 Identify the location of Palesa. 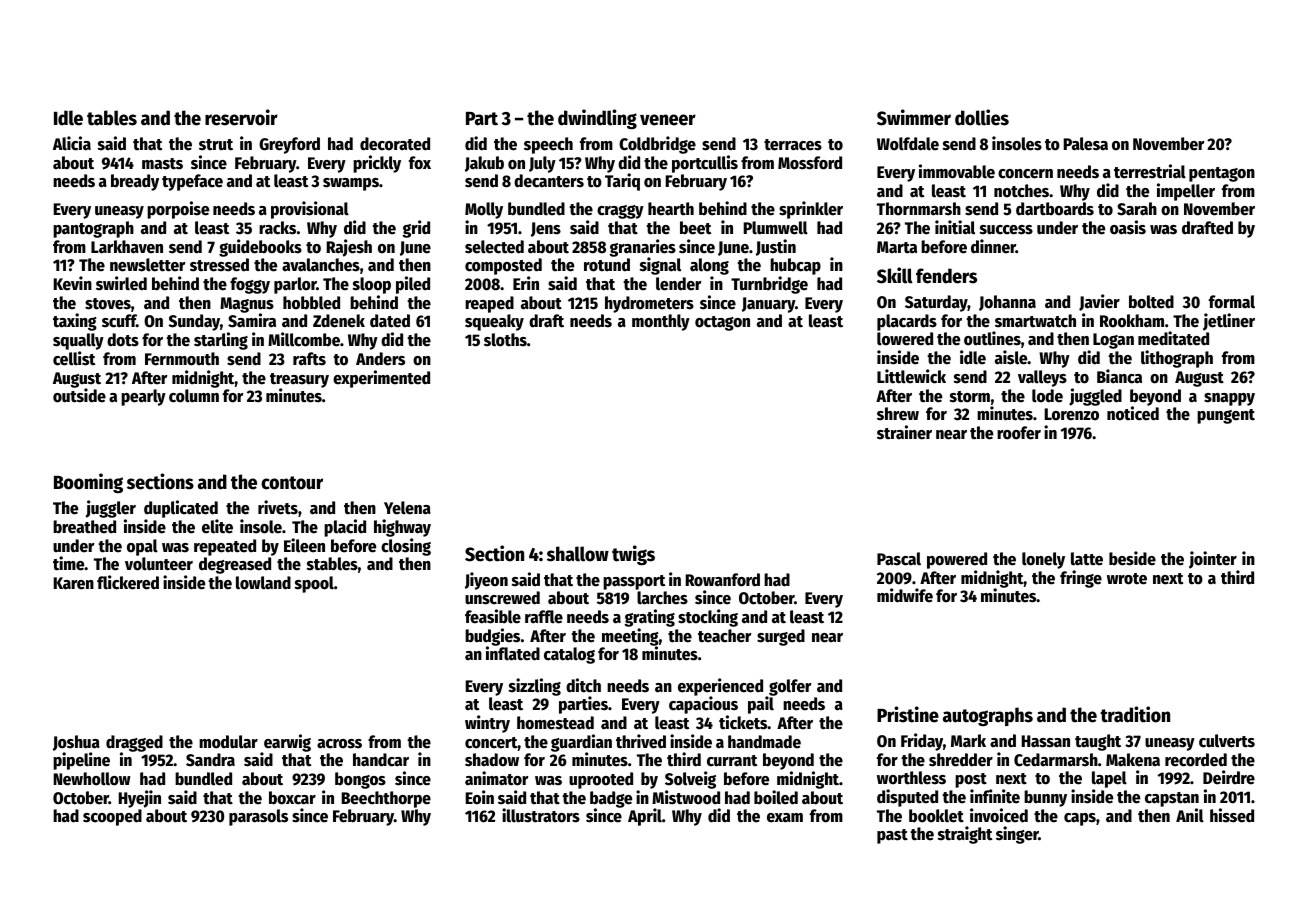
(1085, 144).
